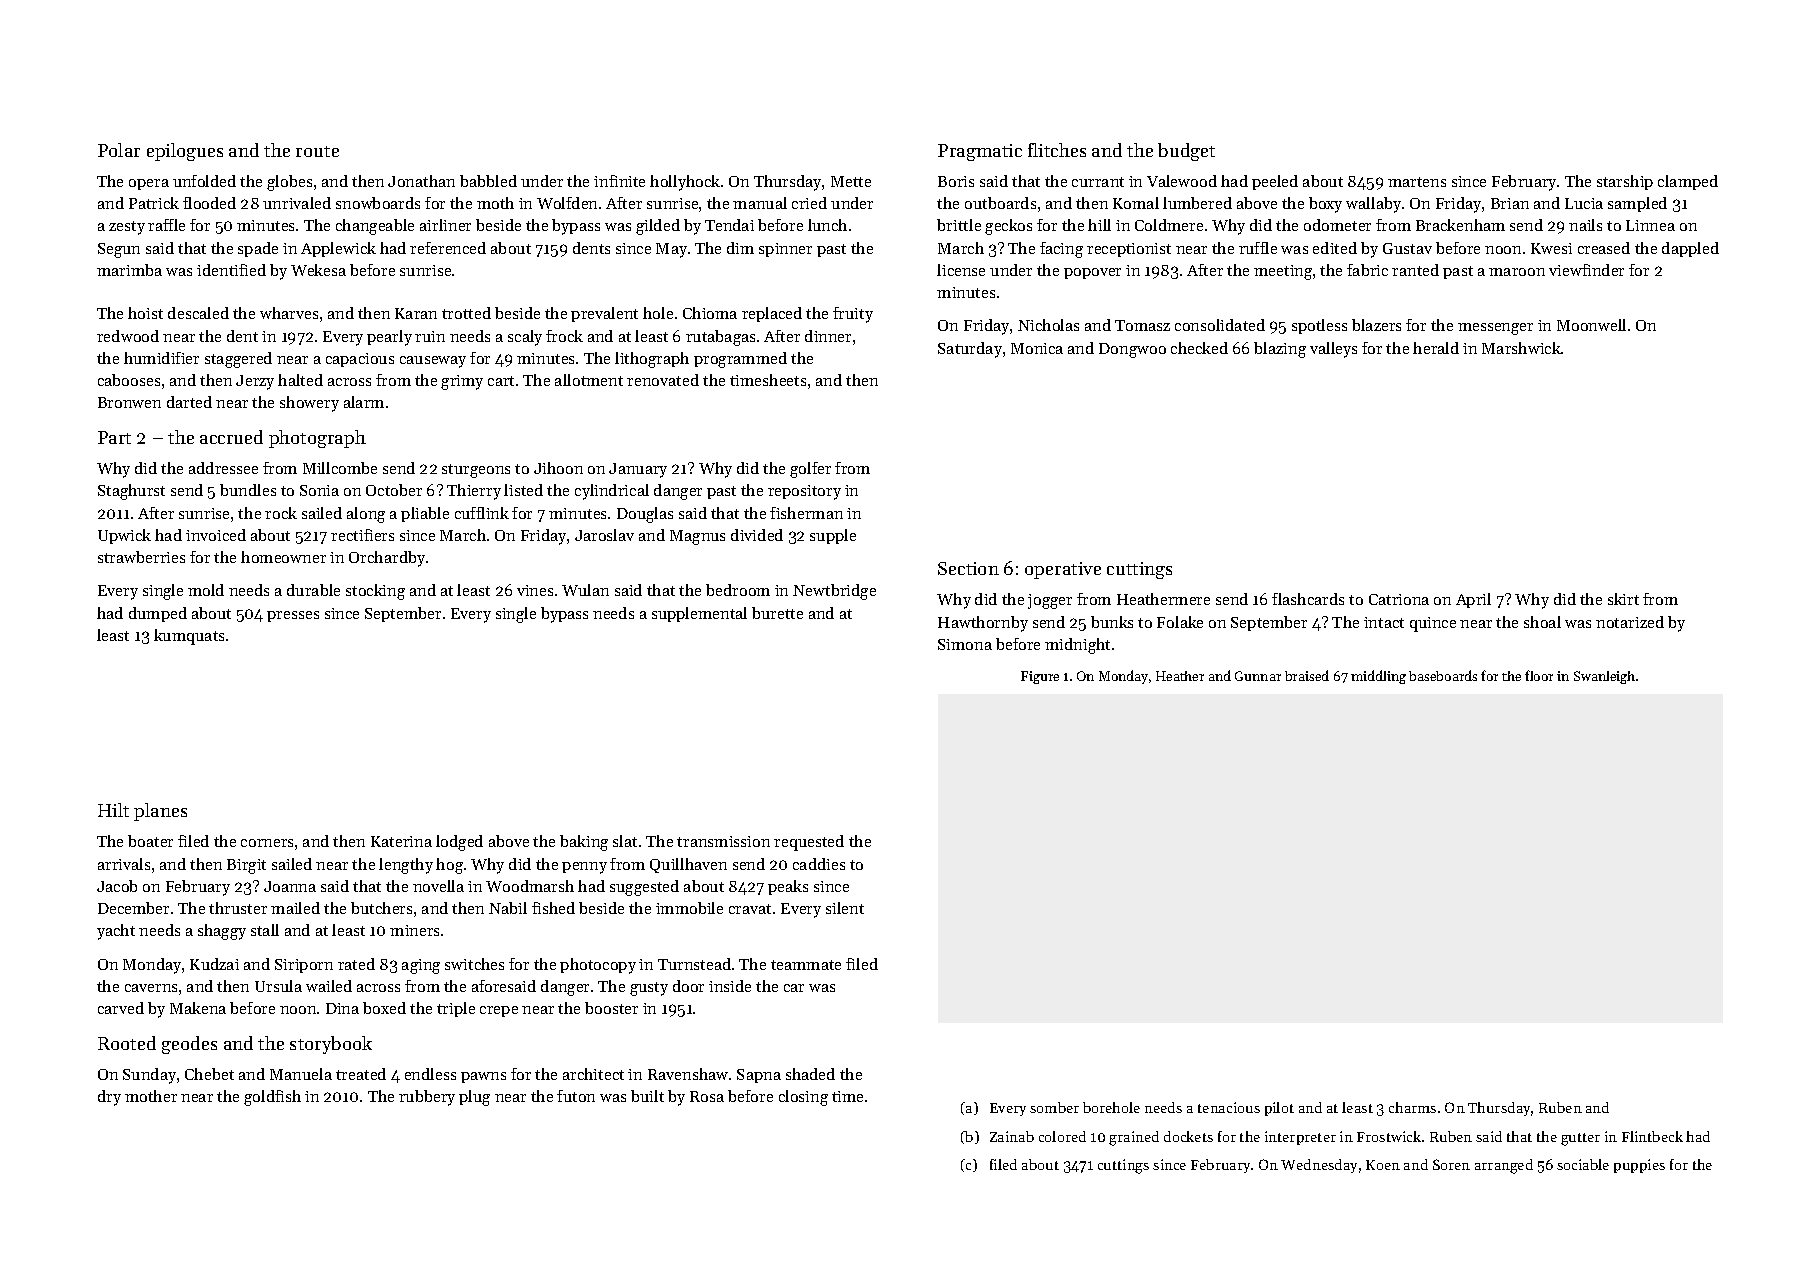 Image resolution: width=1820 pixels, height=1287 pixels. I want to click on plug, so click(474, 1098).
